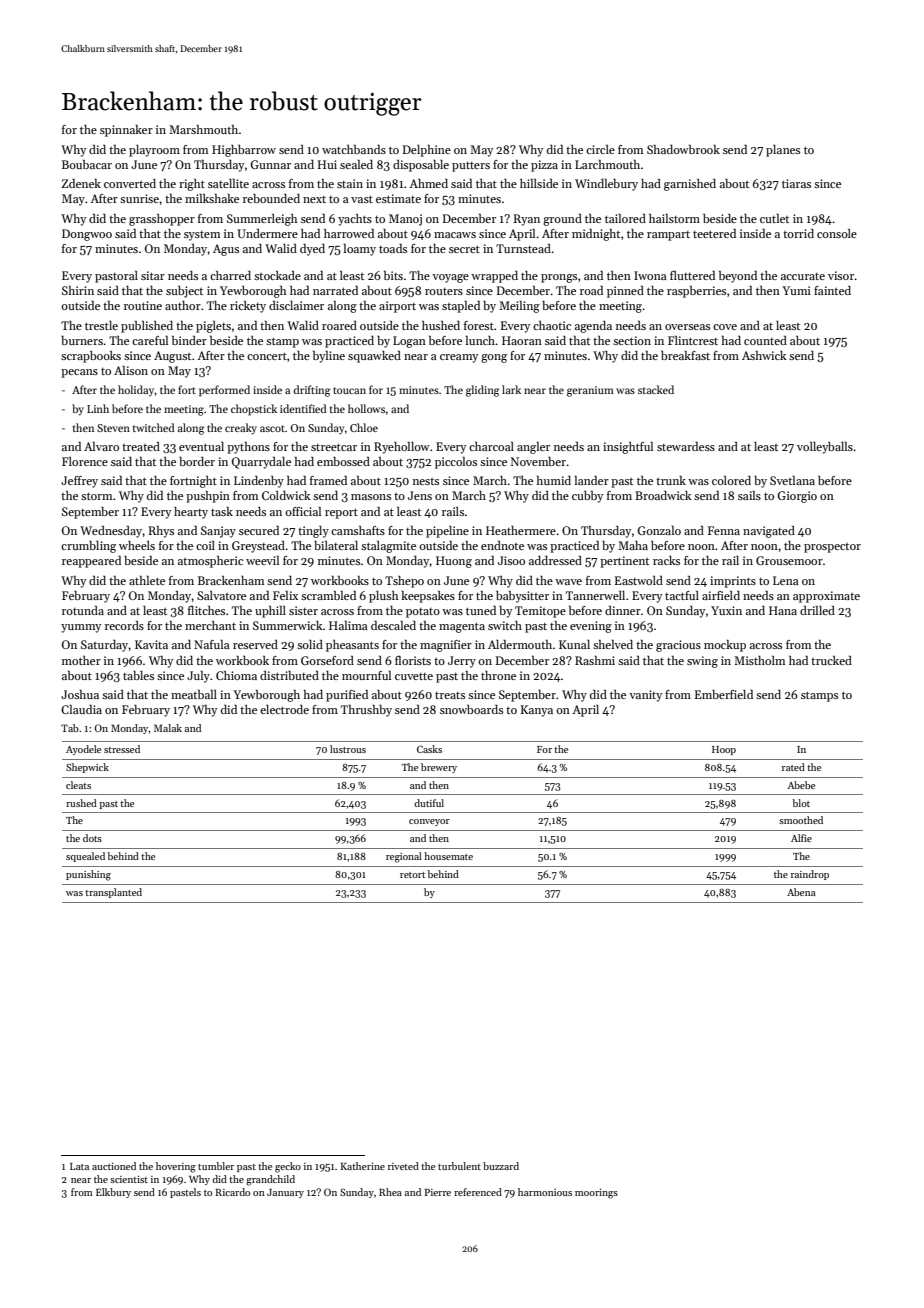 The height and width of the image is (1308, 924). I want to click on Delphine, so click(427, 151).
